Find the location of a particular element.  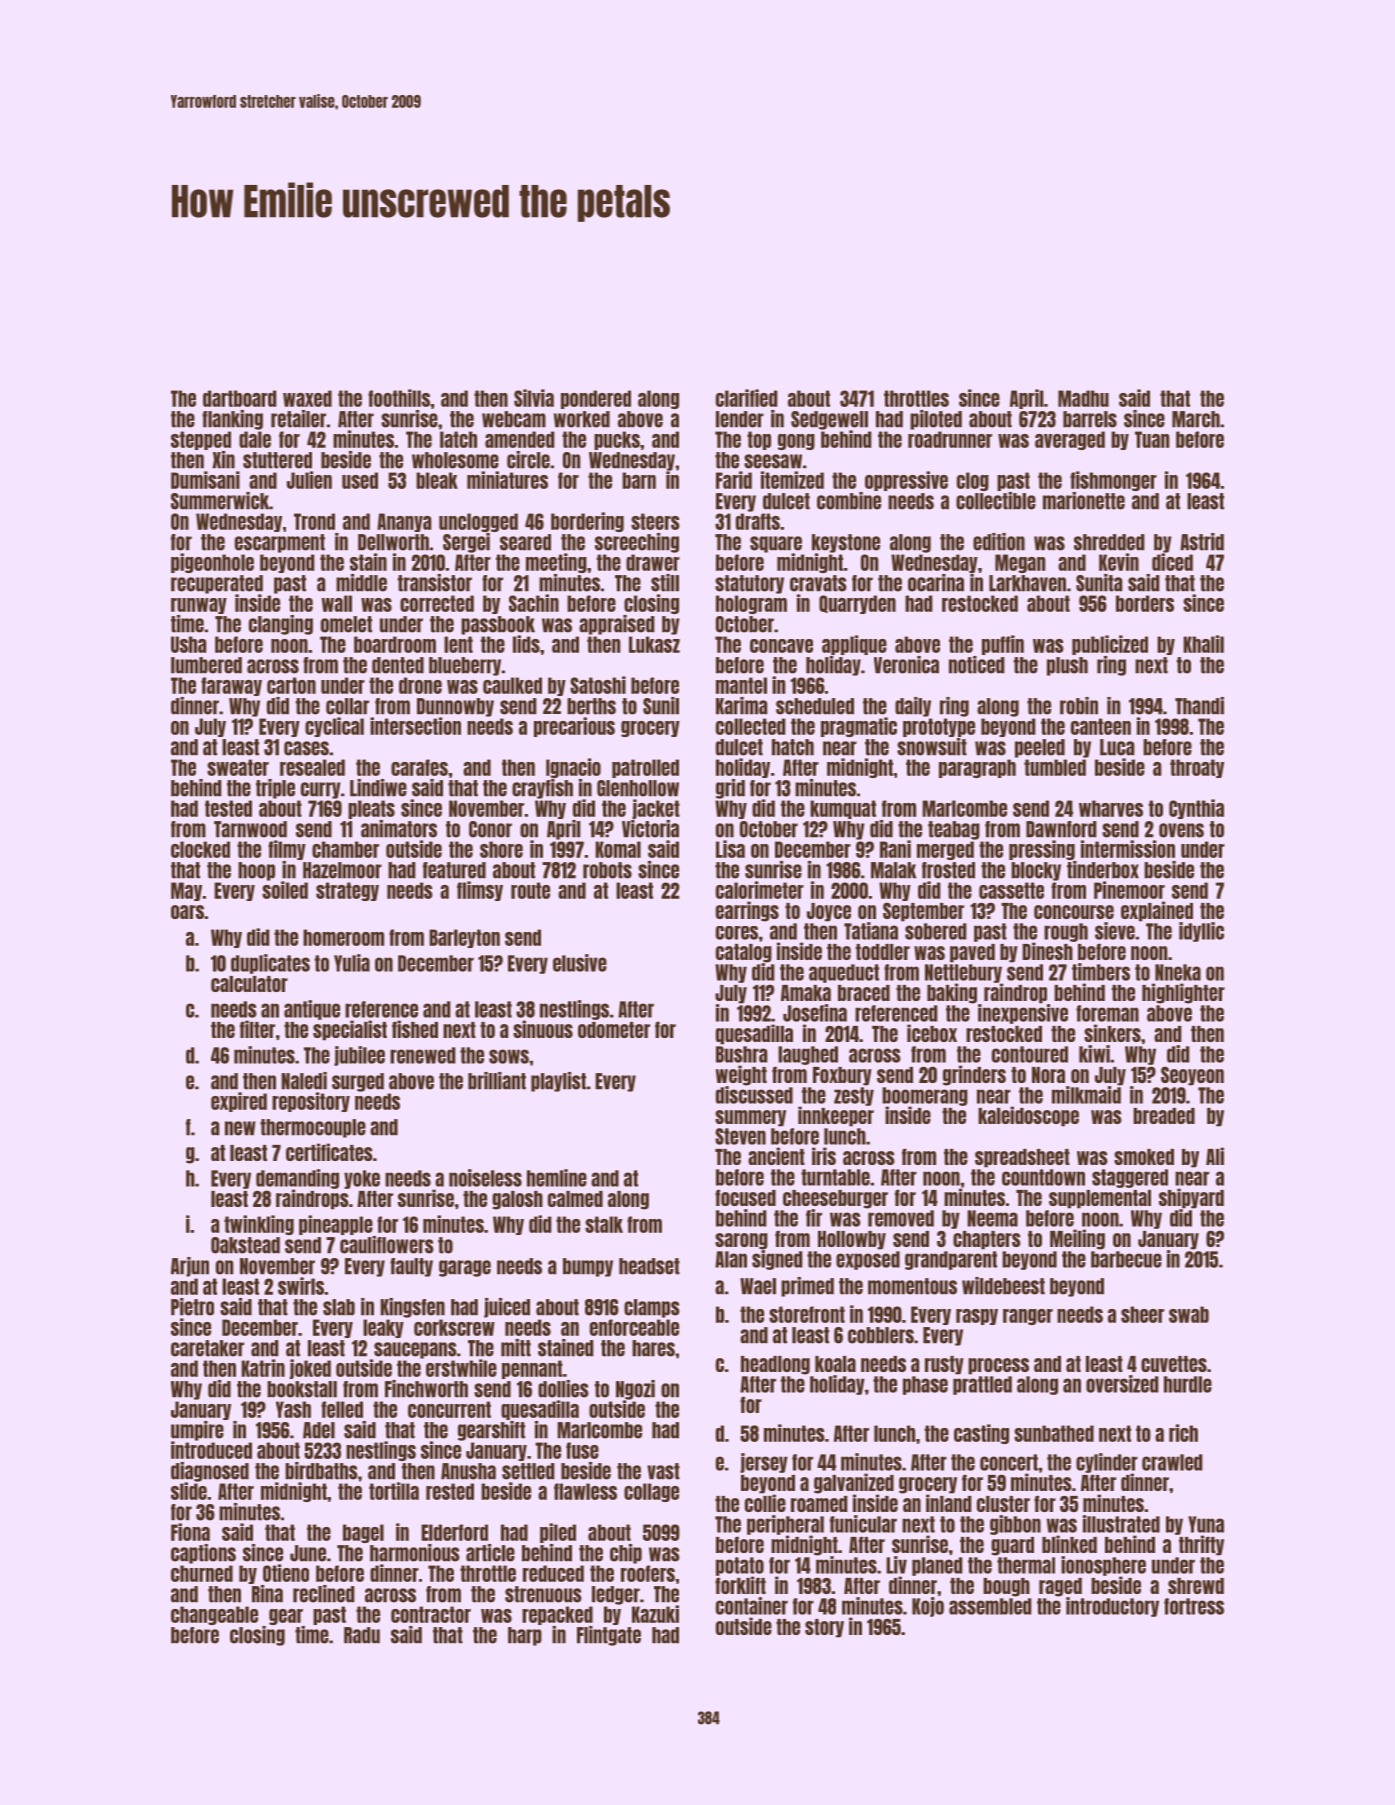

Yulia is located at coordinates (352, 963).
